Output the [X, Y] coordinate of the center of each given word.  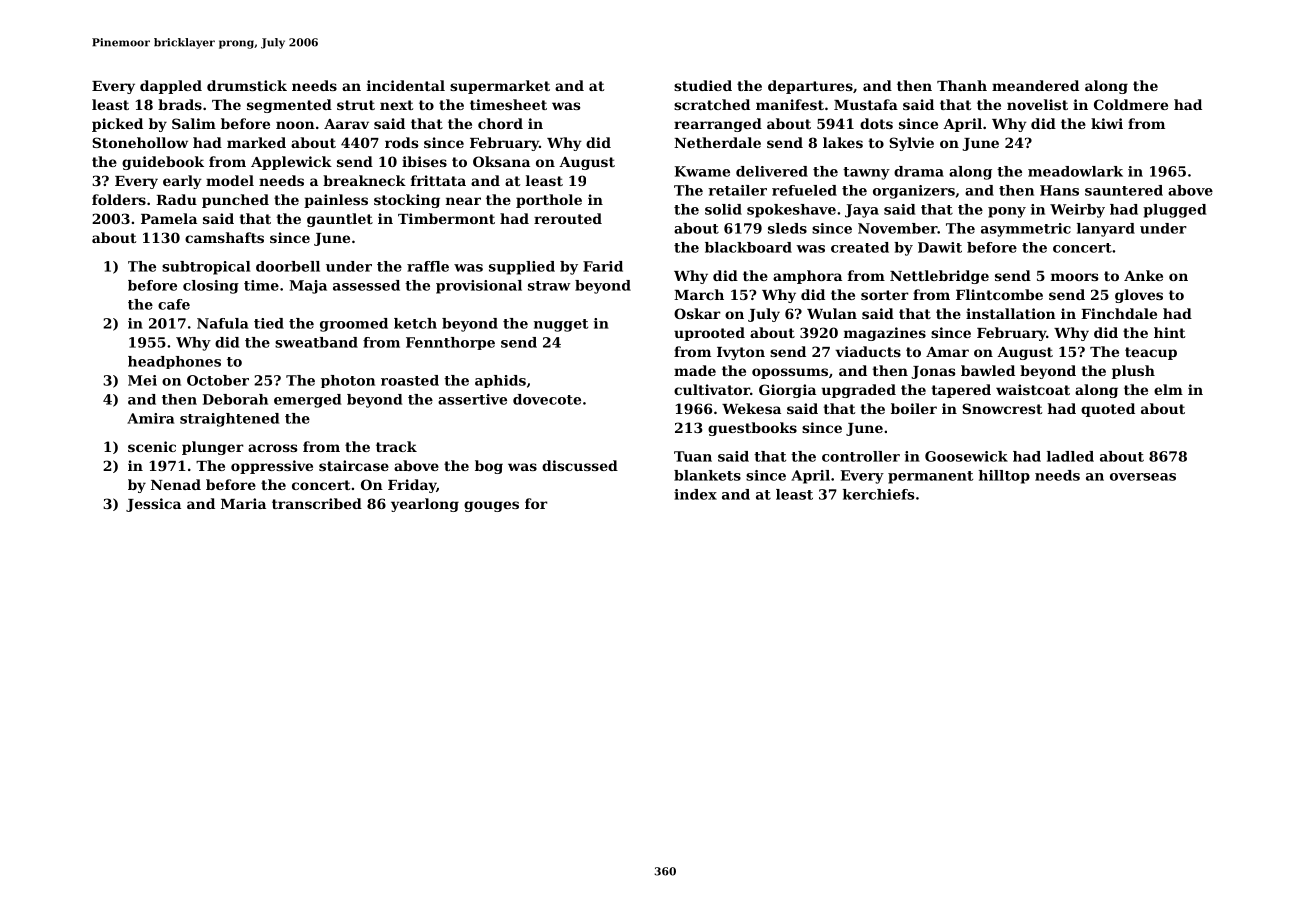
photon [348, 381]
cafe [174, 304]
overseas [1143, 477]
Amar [947, 352]
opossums [790, 373]
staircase [354, 465]
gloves [1139, 296]
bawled [988, 370]
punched [235, 201]
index [695, 494]
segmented [289, 106]
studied [703, 85]
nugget [561, 325]
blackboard [748, 247]
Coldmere [1131, 104]
